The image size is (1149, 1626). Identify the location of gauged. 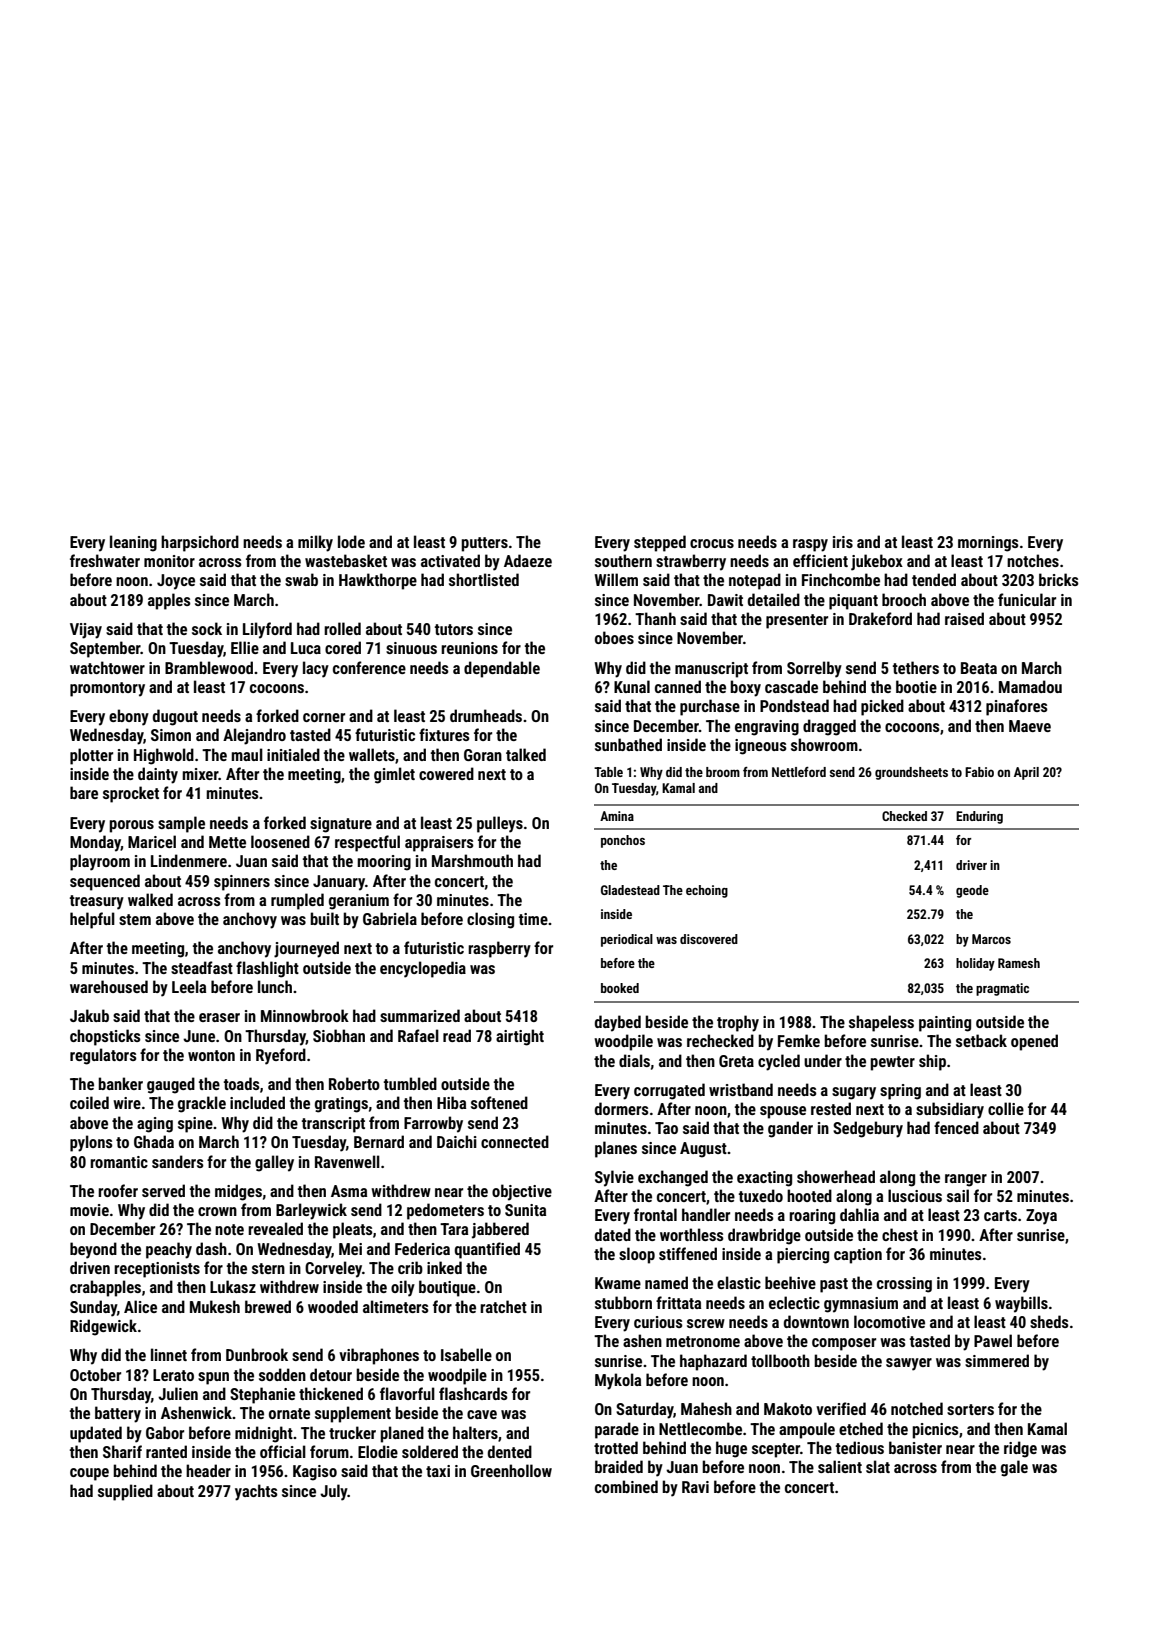
(171, 1085).
